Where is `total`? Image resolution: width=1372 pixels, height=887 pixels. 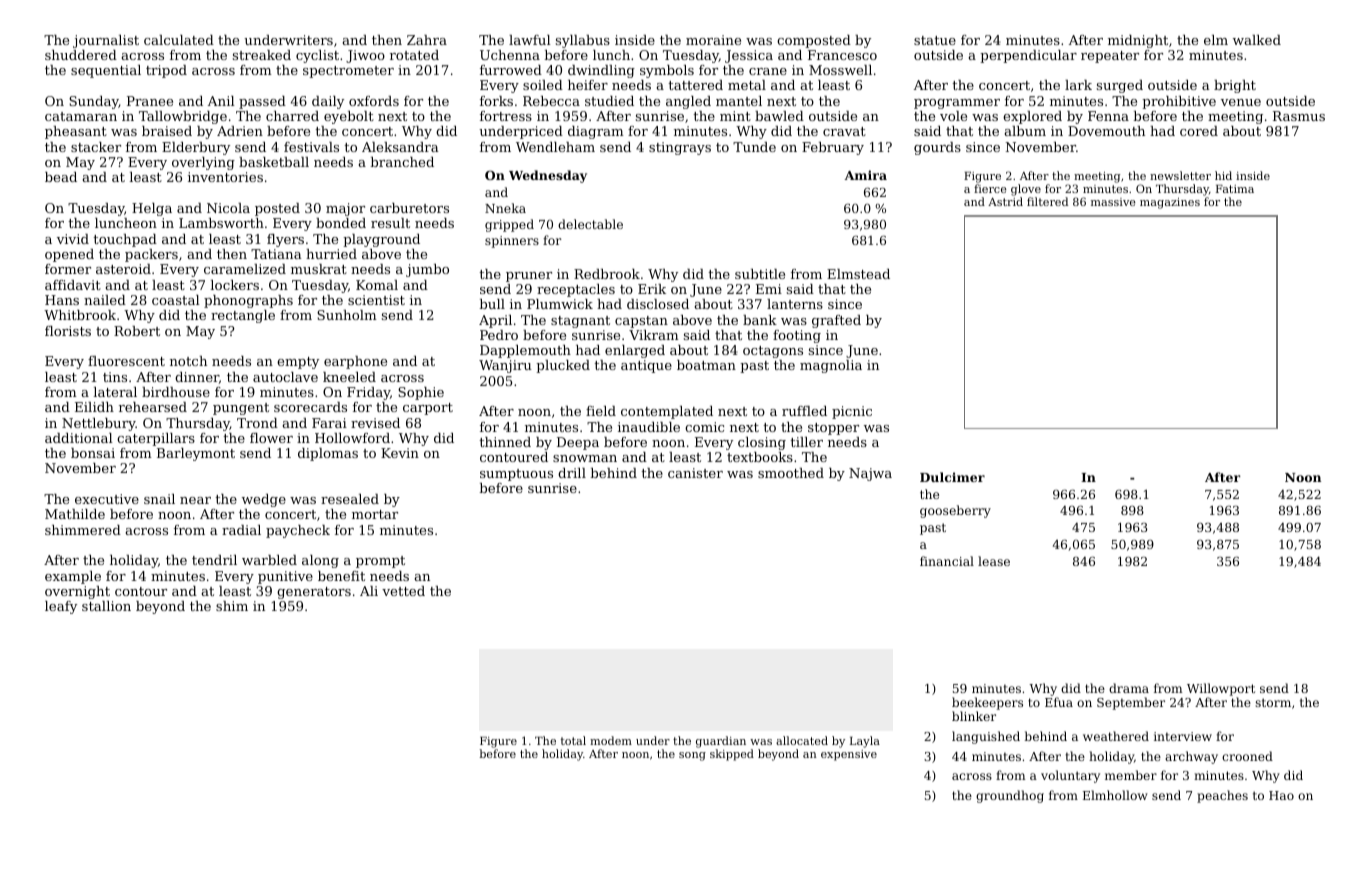 total is located at coordinates (573, 740).
